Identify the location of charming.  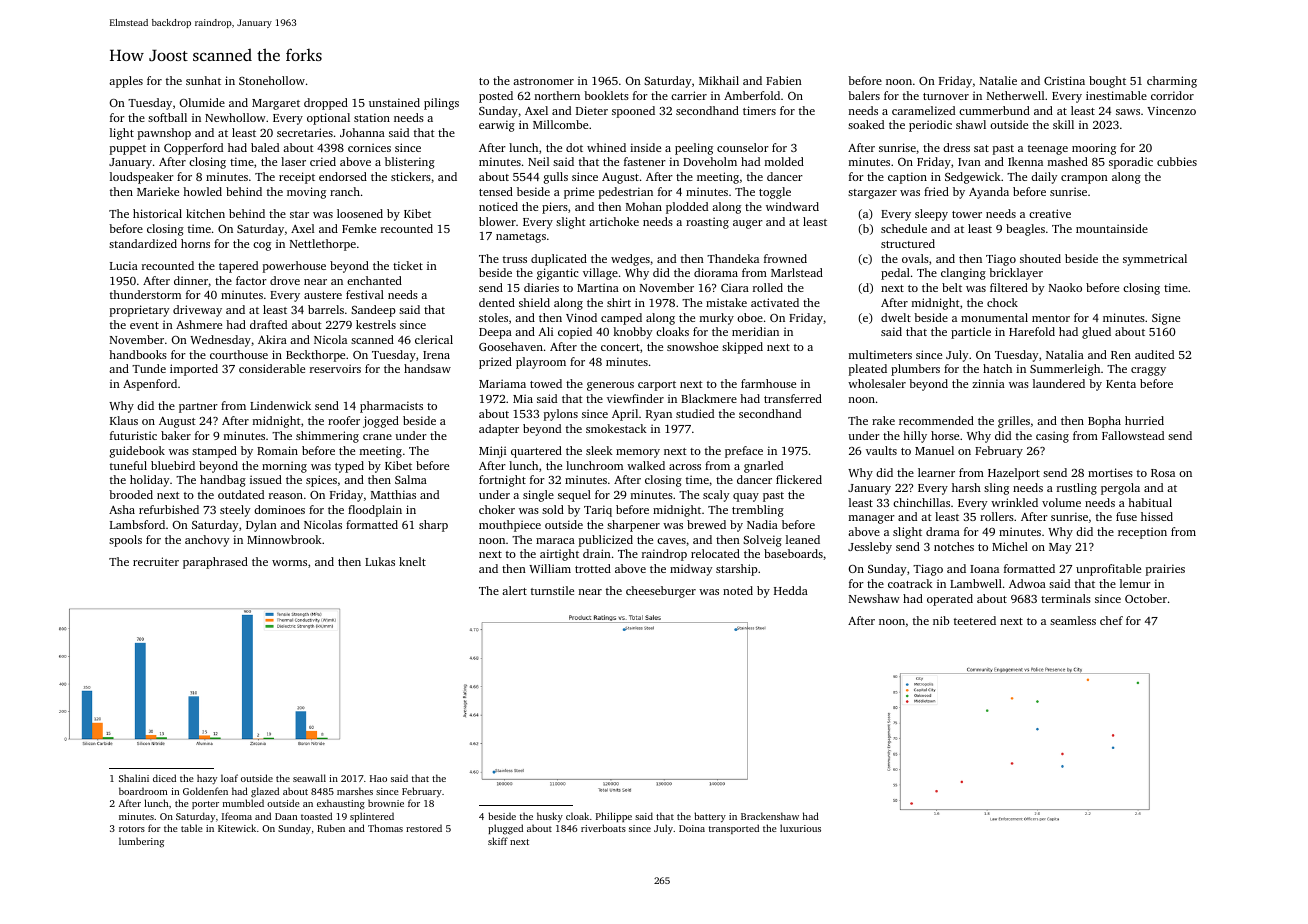
(1172, 82).
